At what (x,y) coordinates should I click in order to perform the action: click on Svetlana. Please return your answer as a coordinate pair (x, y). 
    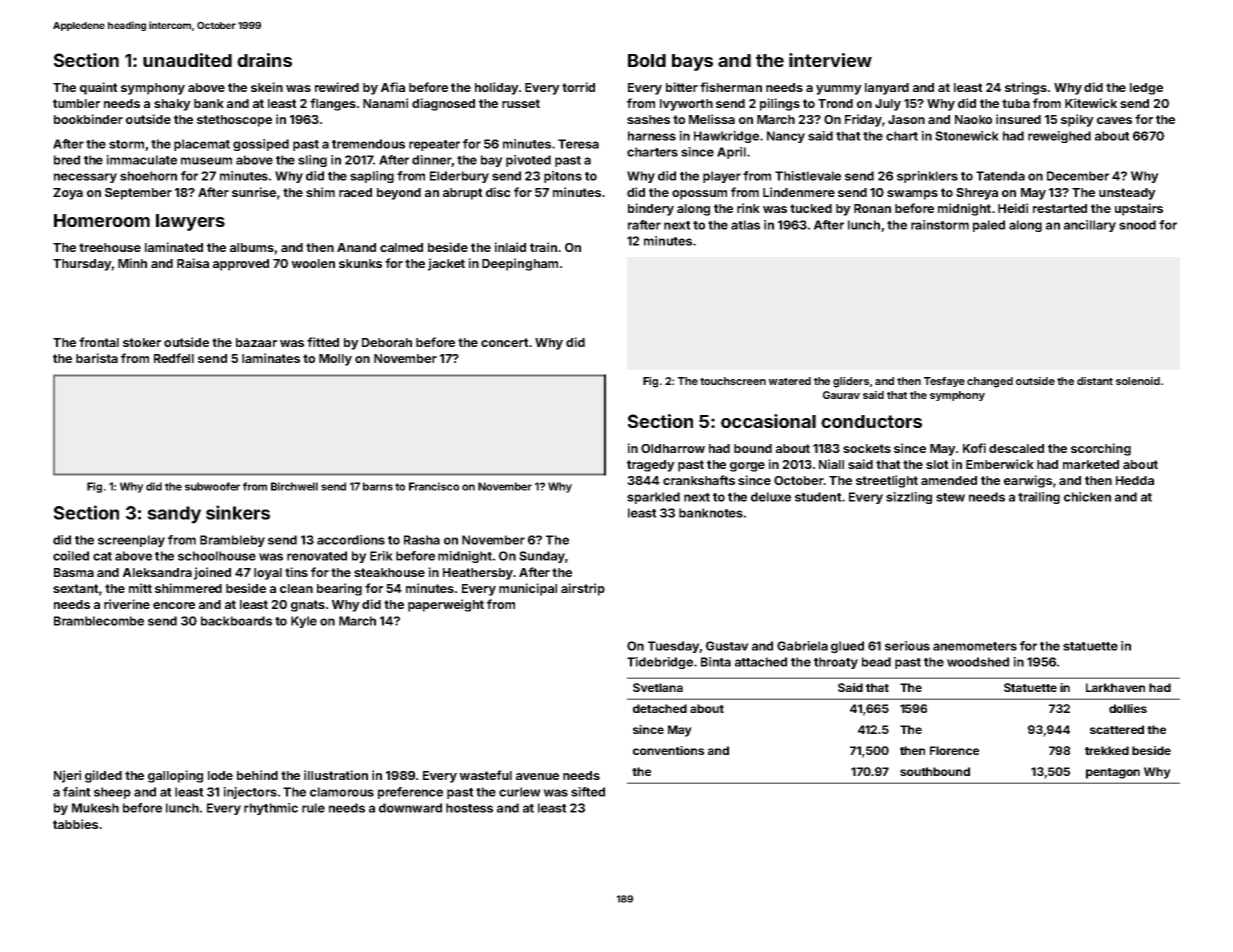
    Looking at the image, I should click on (658, 687).
